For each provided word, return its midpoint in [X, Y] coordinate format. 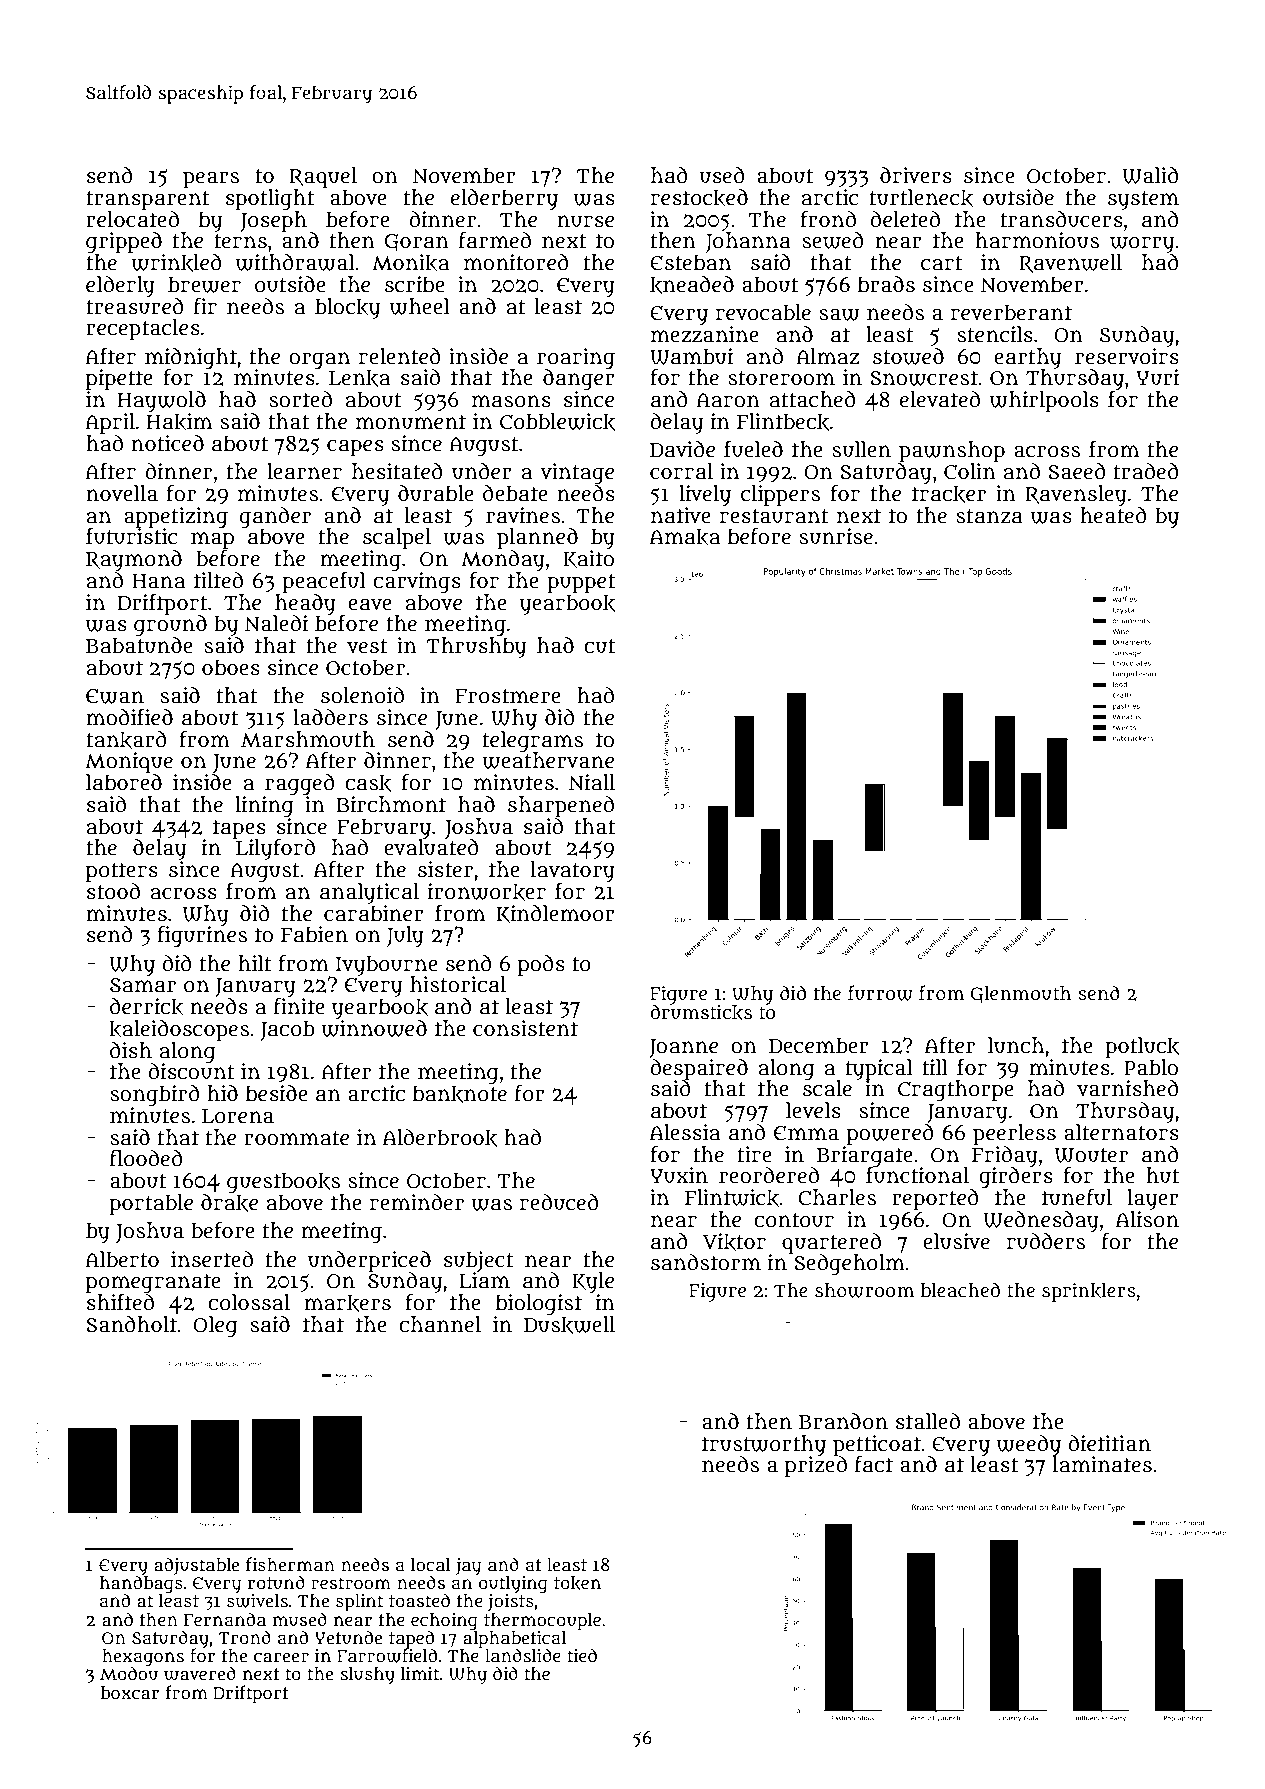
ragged [300, 784]
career [281, 1657]
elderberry [504, 199]
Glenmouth [1020, 994]
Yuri [1158, 377]
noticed [167, 443]
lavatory [573, 871]
